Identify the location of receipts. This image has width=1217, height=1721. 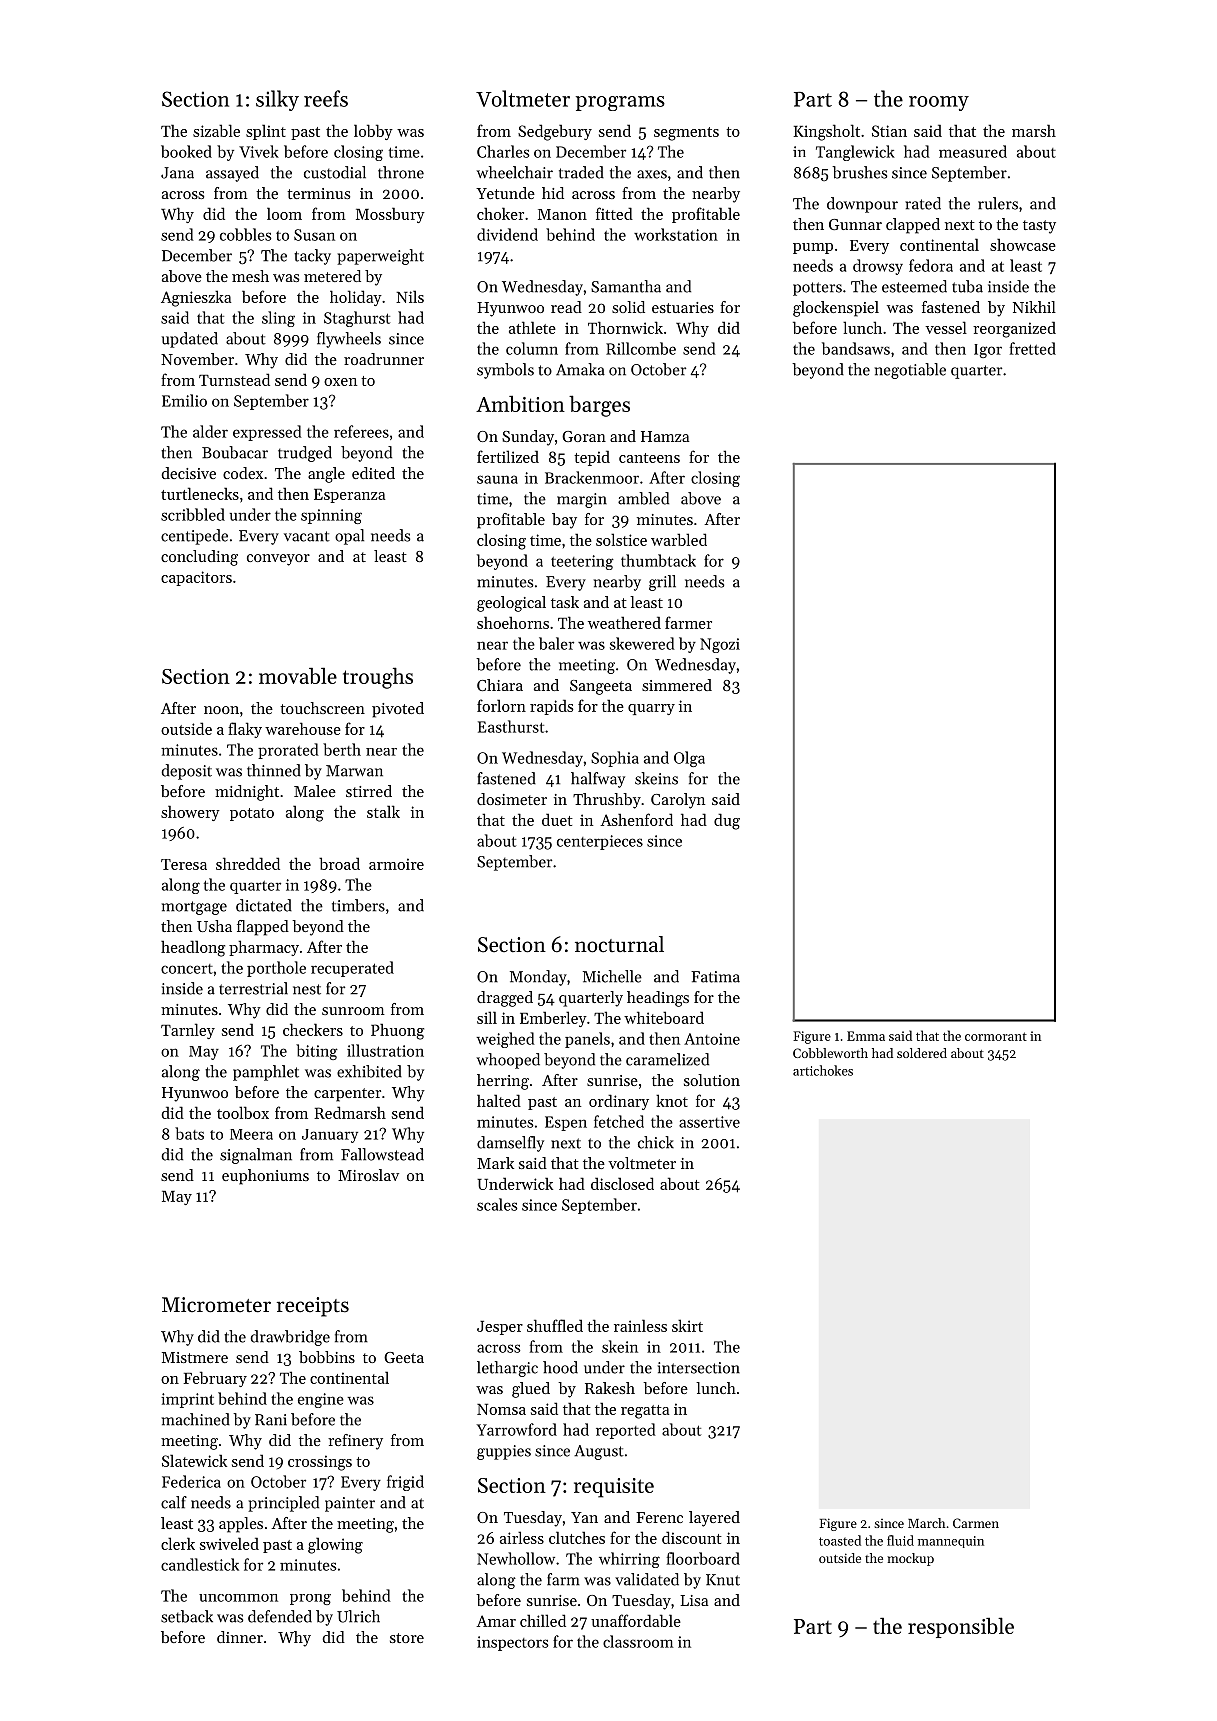
(313, 1307).
